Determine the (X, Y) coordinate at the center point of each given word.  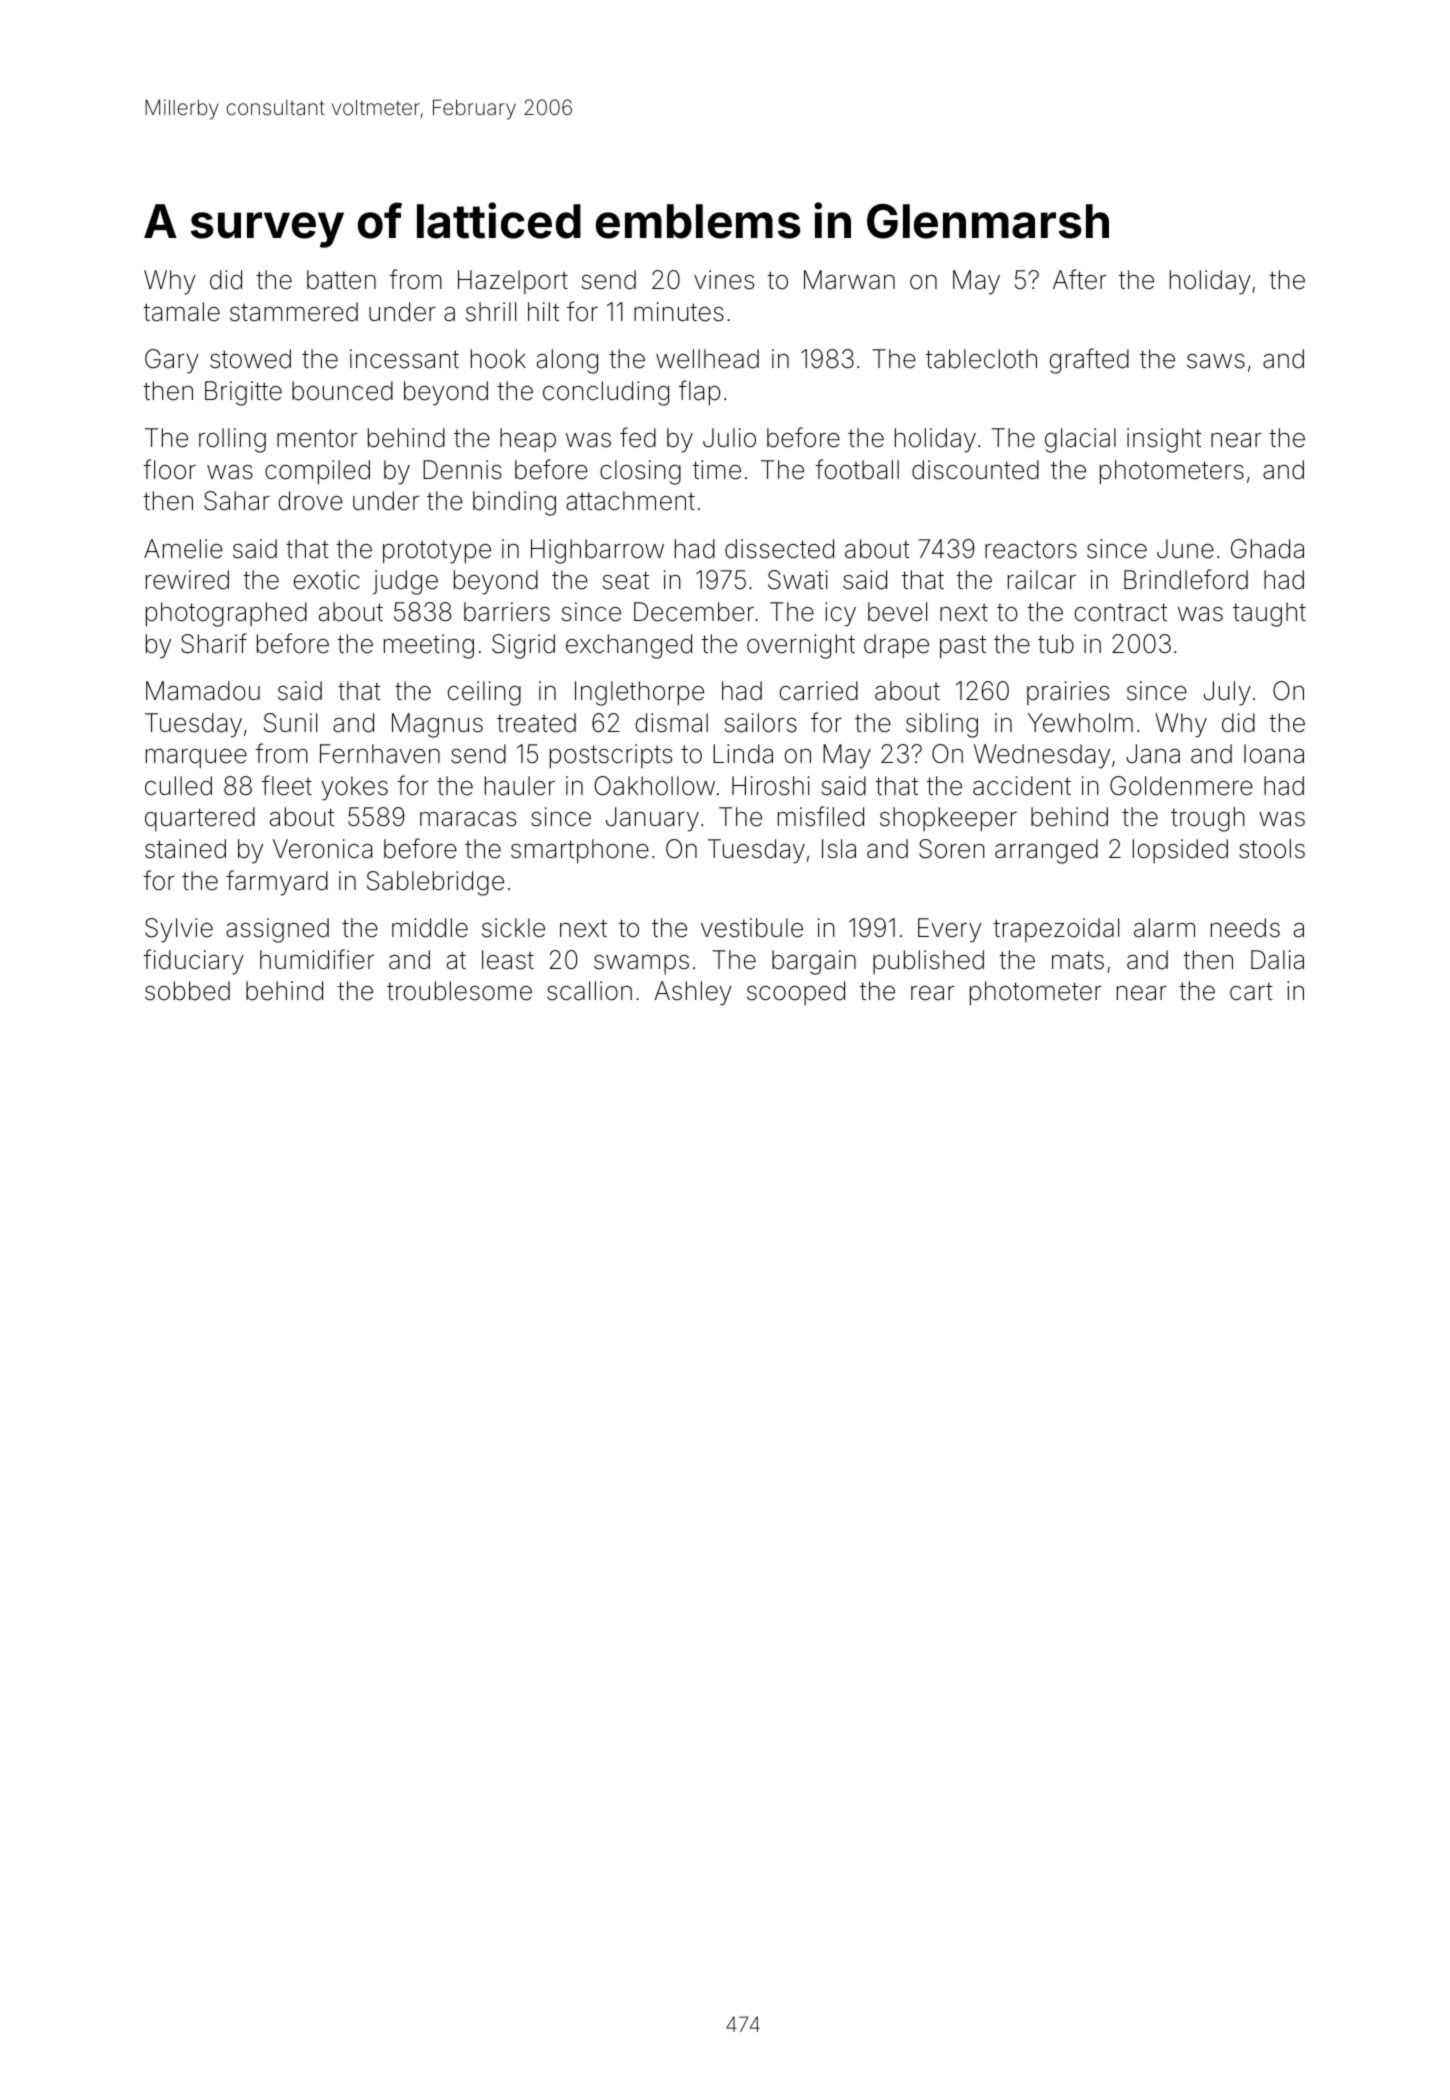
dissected (779, 549)
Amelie (183, 549)
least (508, 960)
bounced (342, 391)
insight (1164, 440)
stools (1272, 849)
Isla (839, 849)
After (1080, 279)
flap (699, 392)
